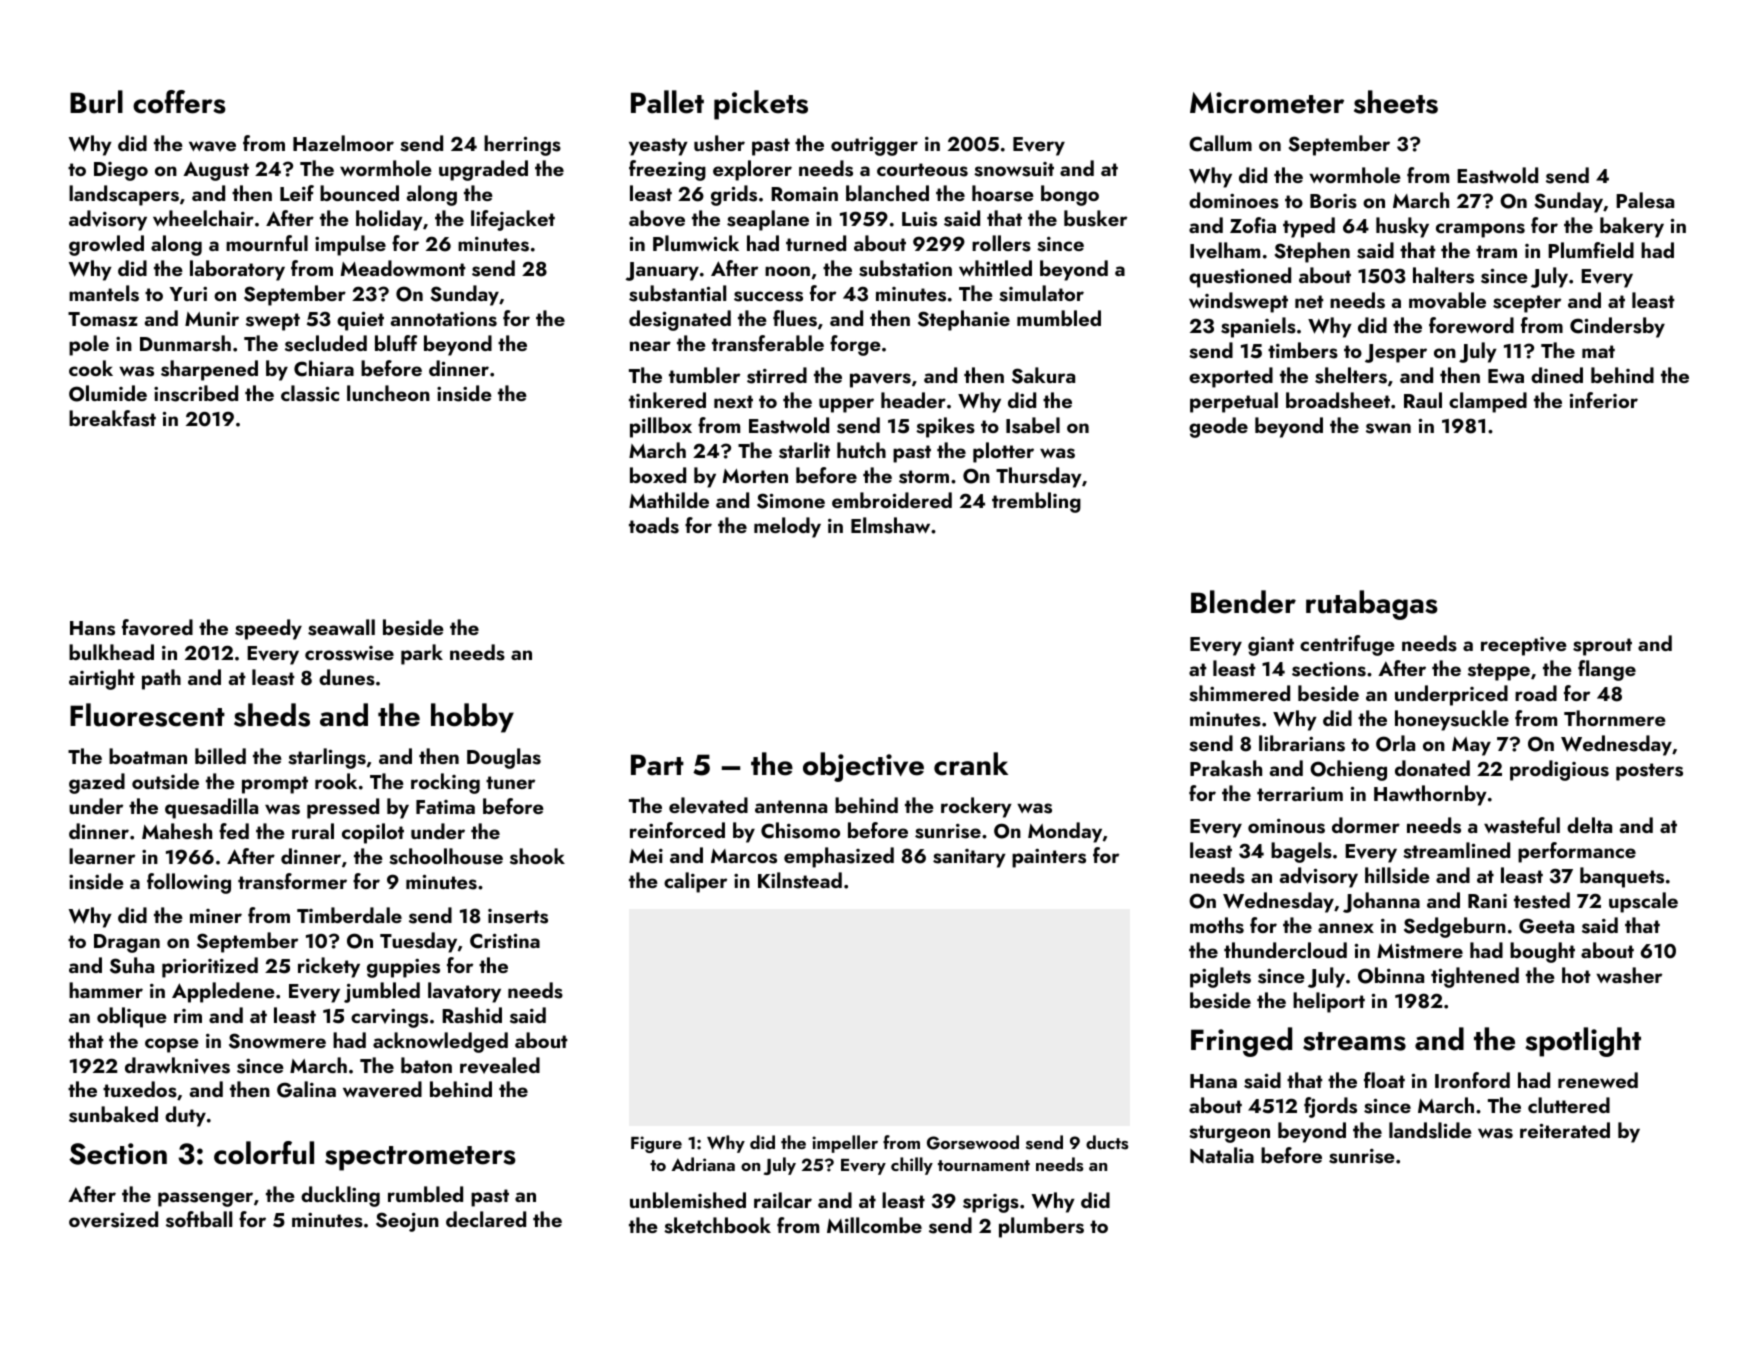  Describe the element at coordinates (964, 320) in the page. I see `Stephanie` at that location.
